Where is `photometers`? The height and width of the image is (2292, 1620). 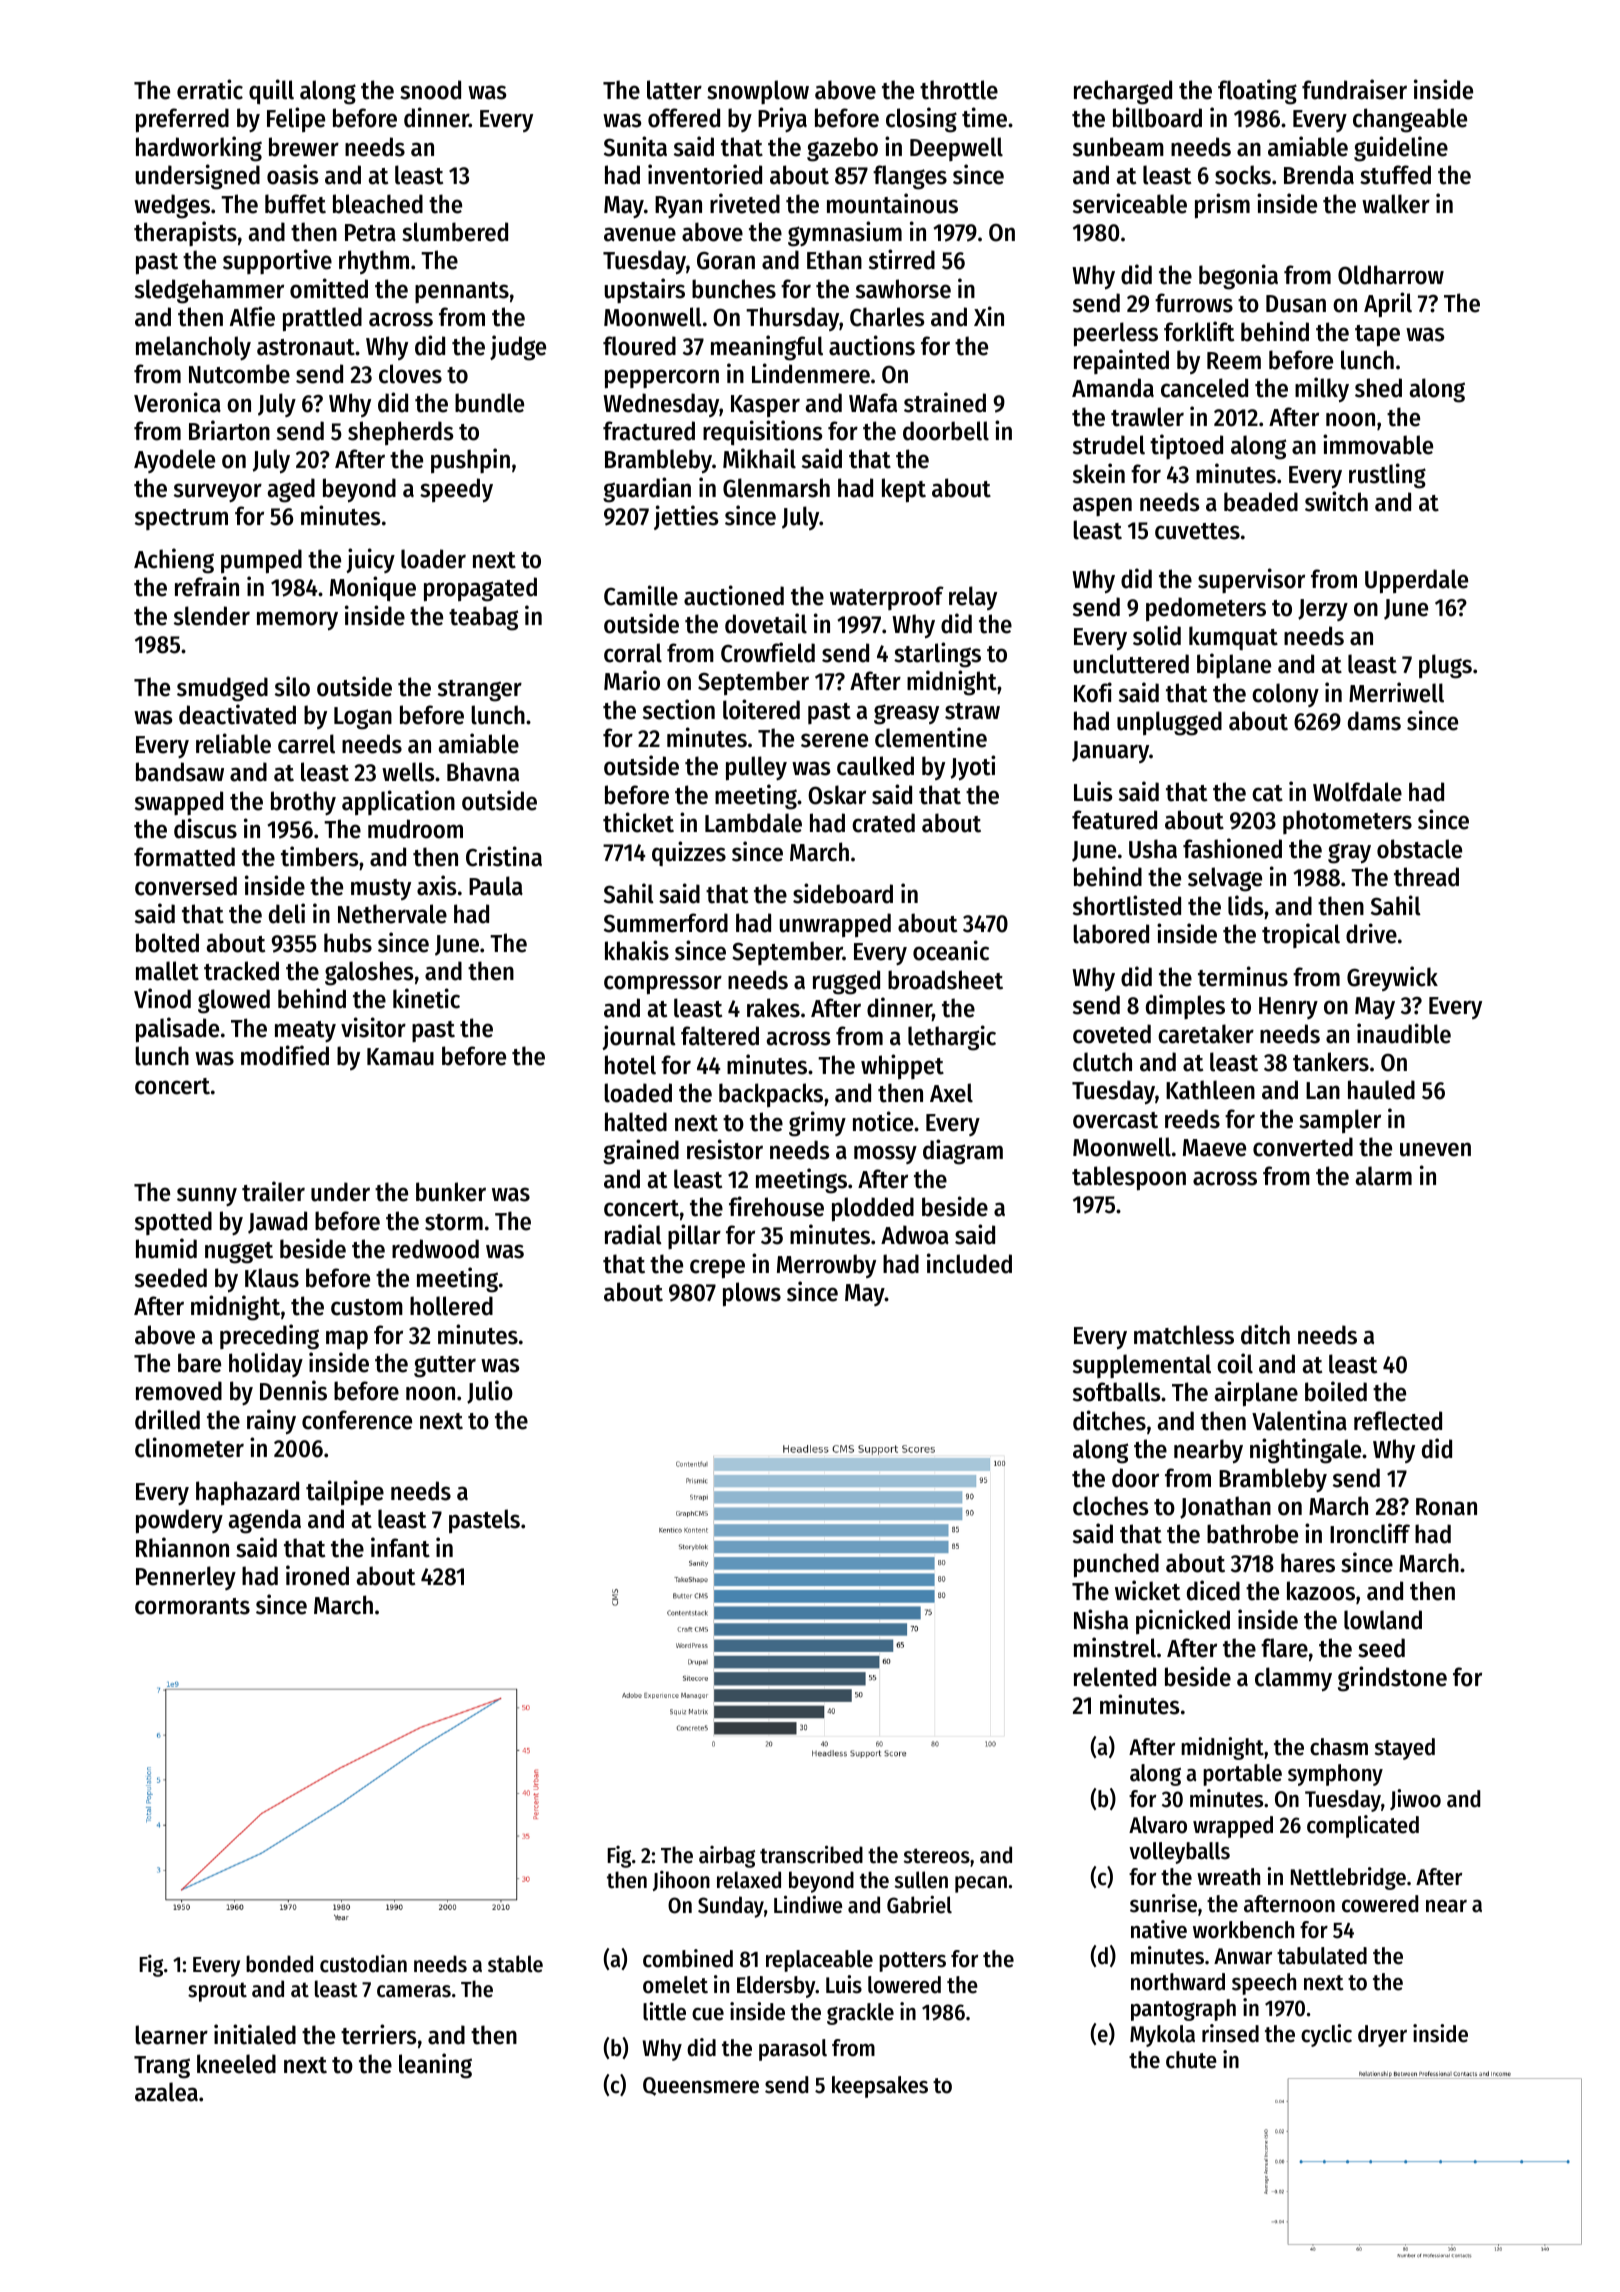
photometers is located at coordinates (1347, 822).
